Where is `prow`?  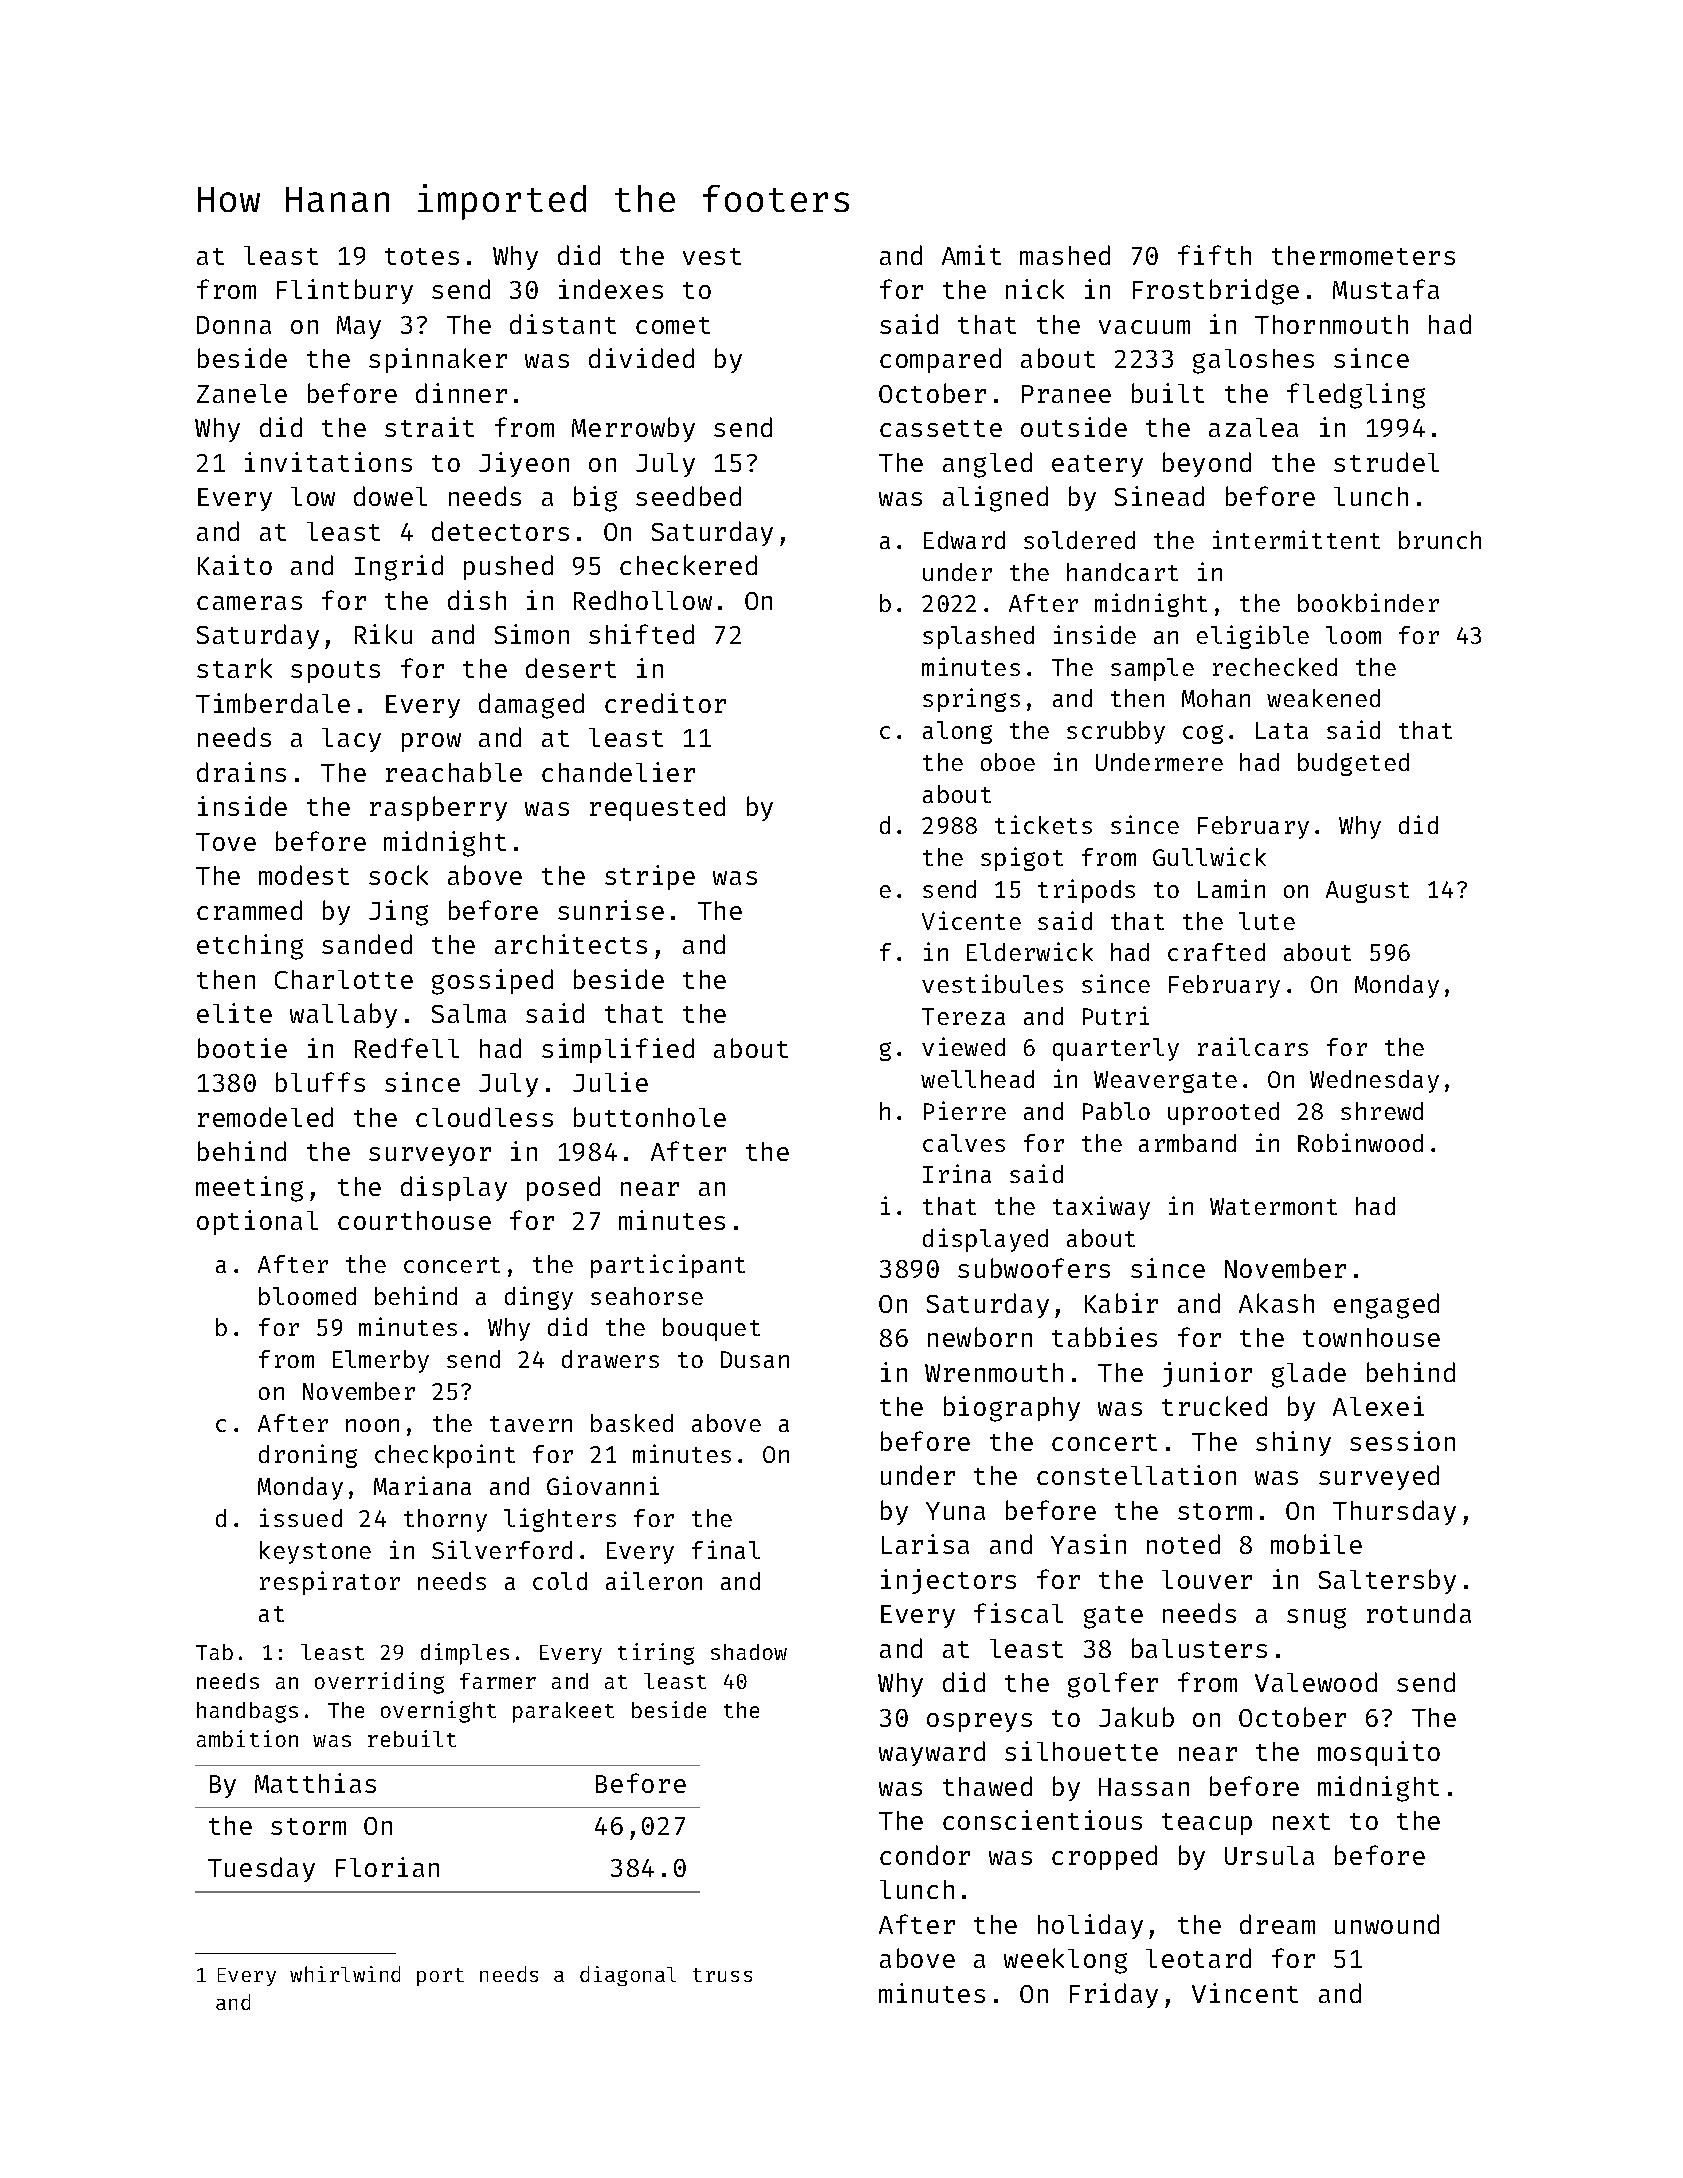 prow is located at coordinates (431, 742).
